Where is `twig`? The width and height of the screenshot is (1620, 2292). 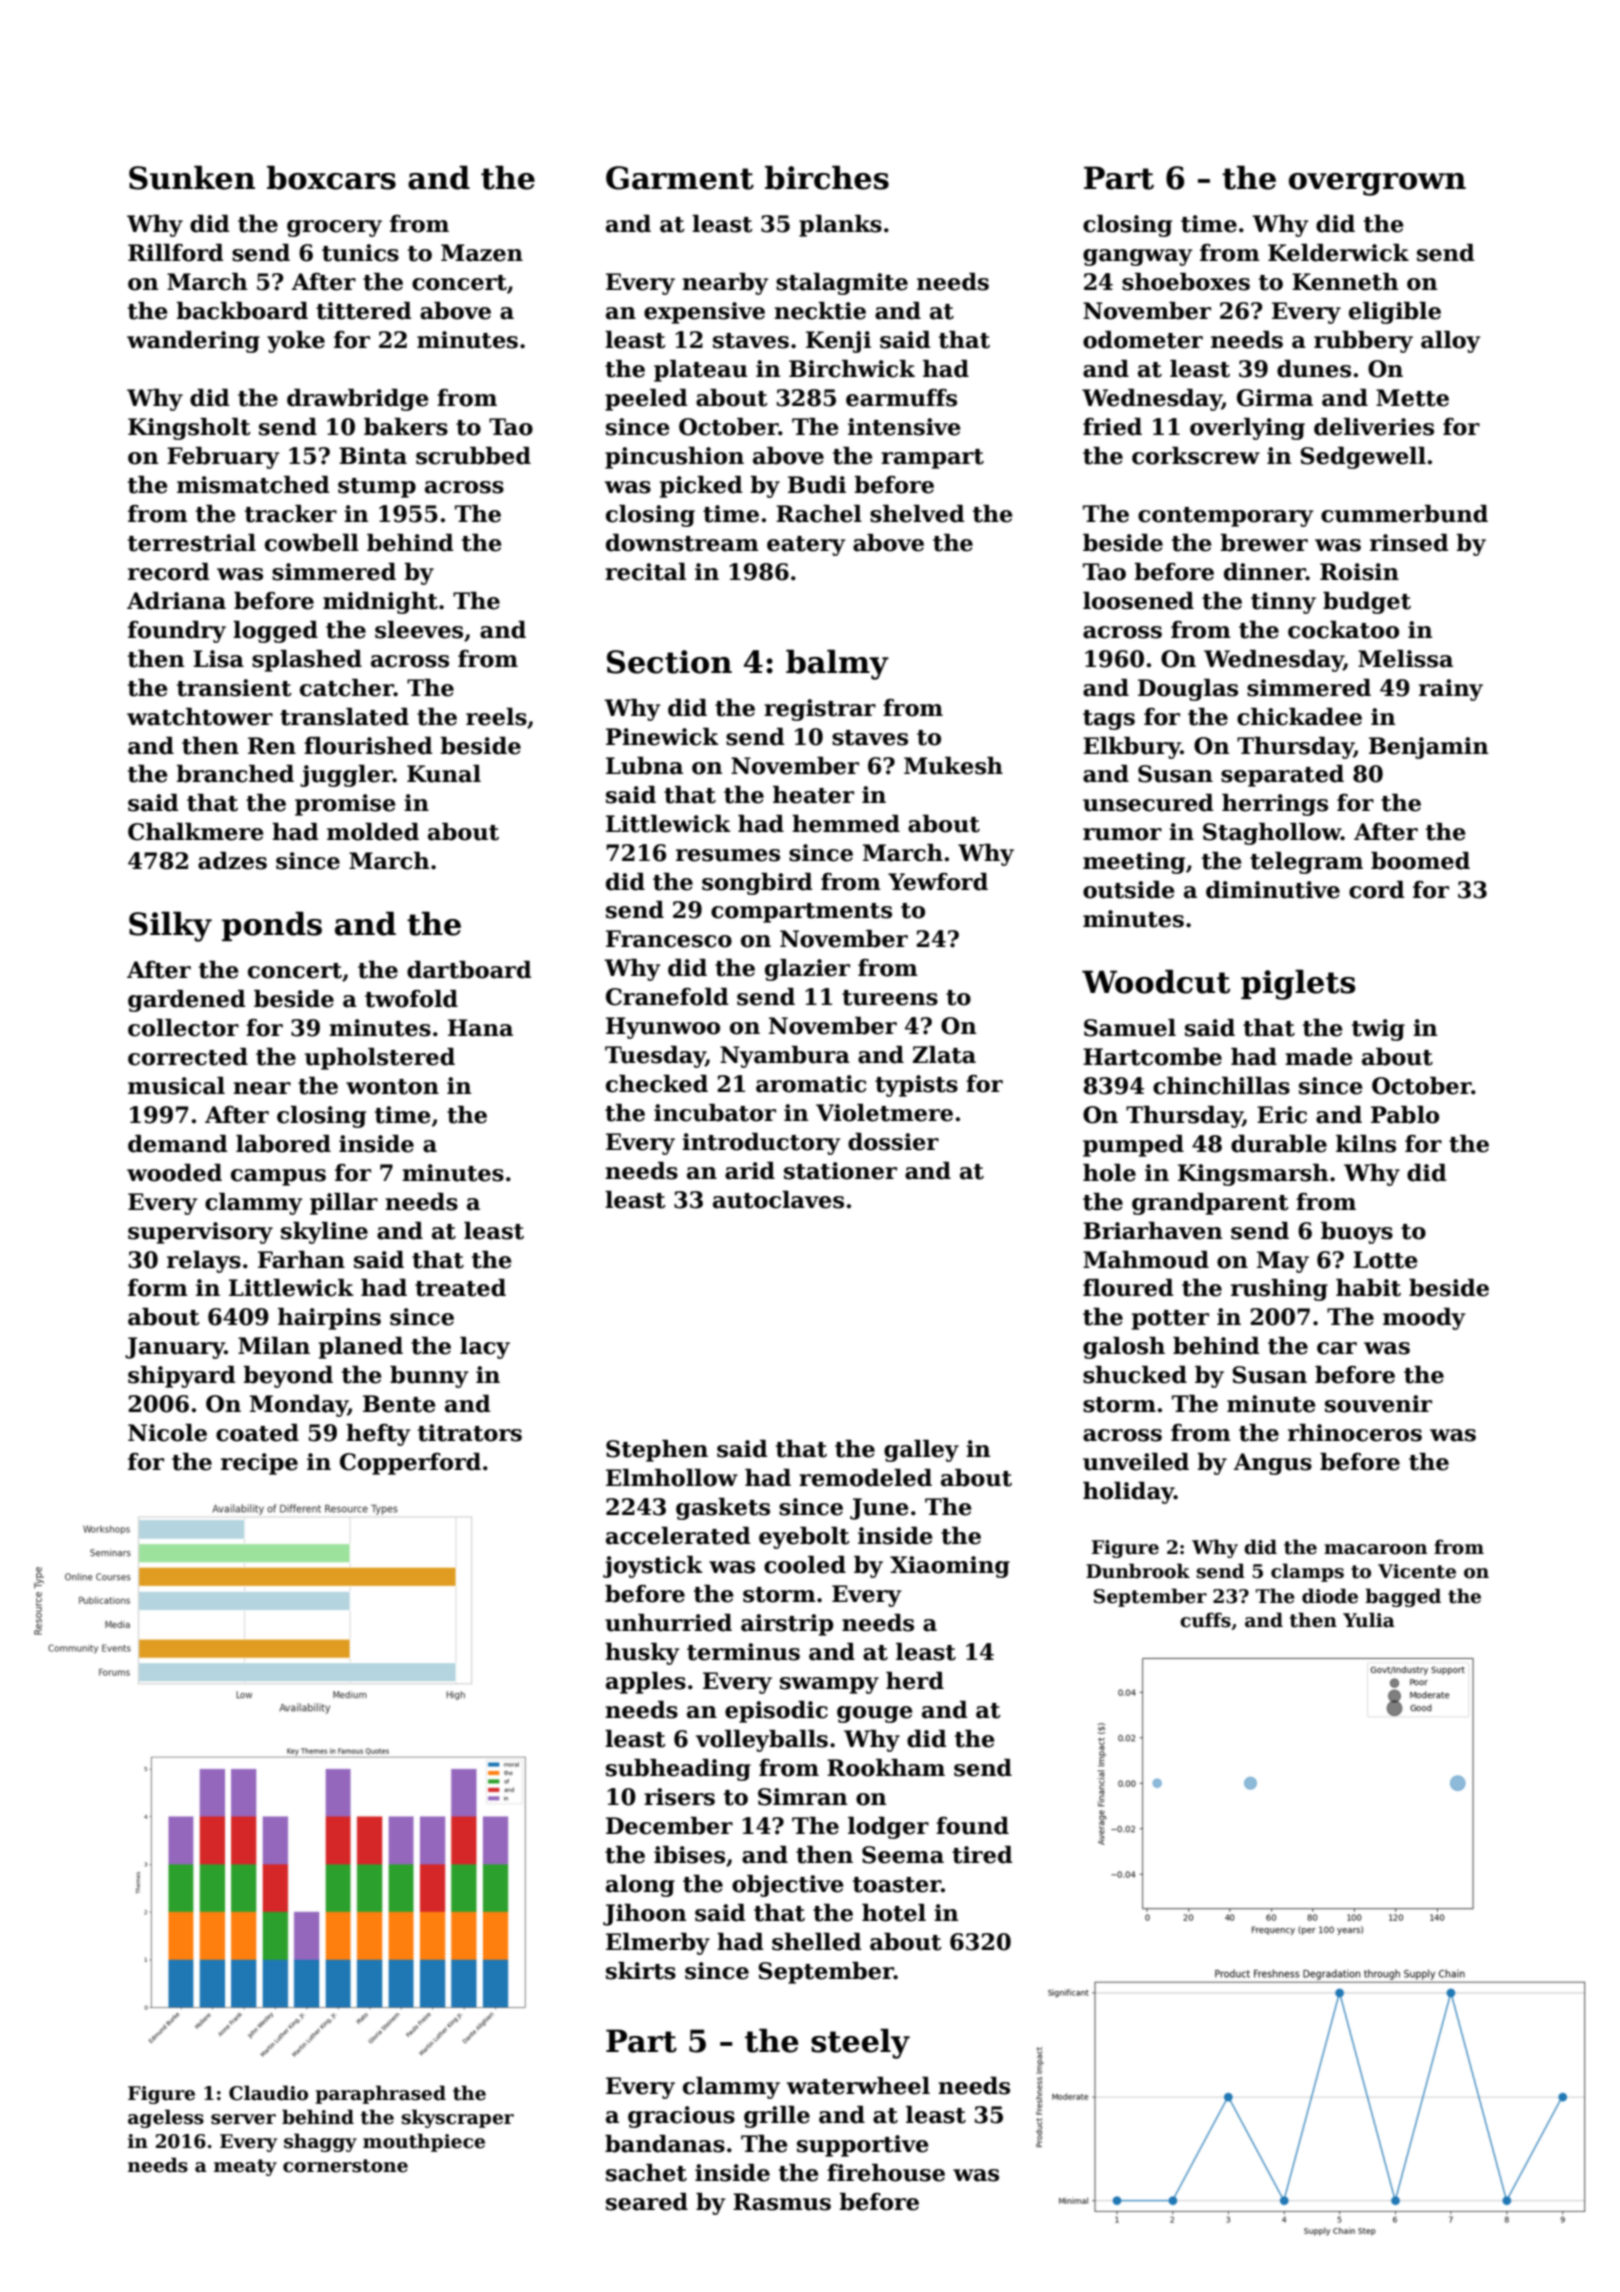 twig is located at coordinates (1378, 1030).
